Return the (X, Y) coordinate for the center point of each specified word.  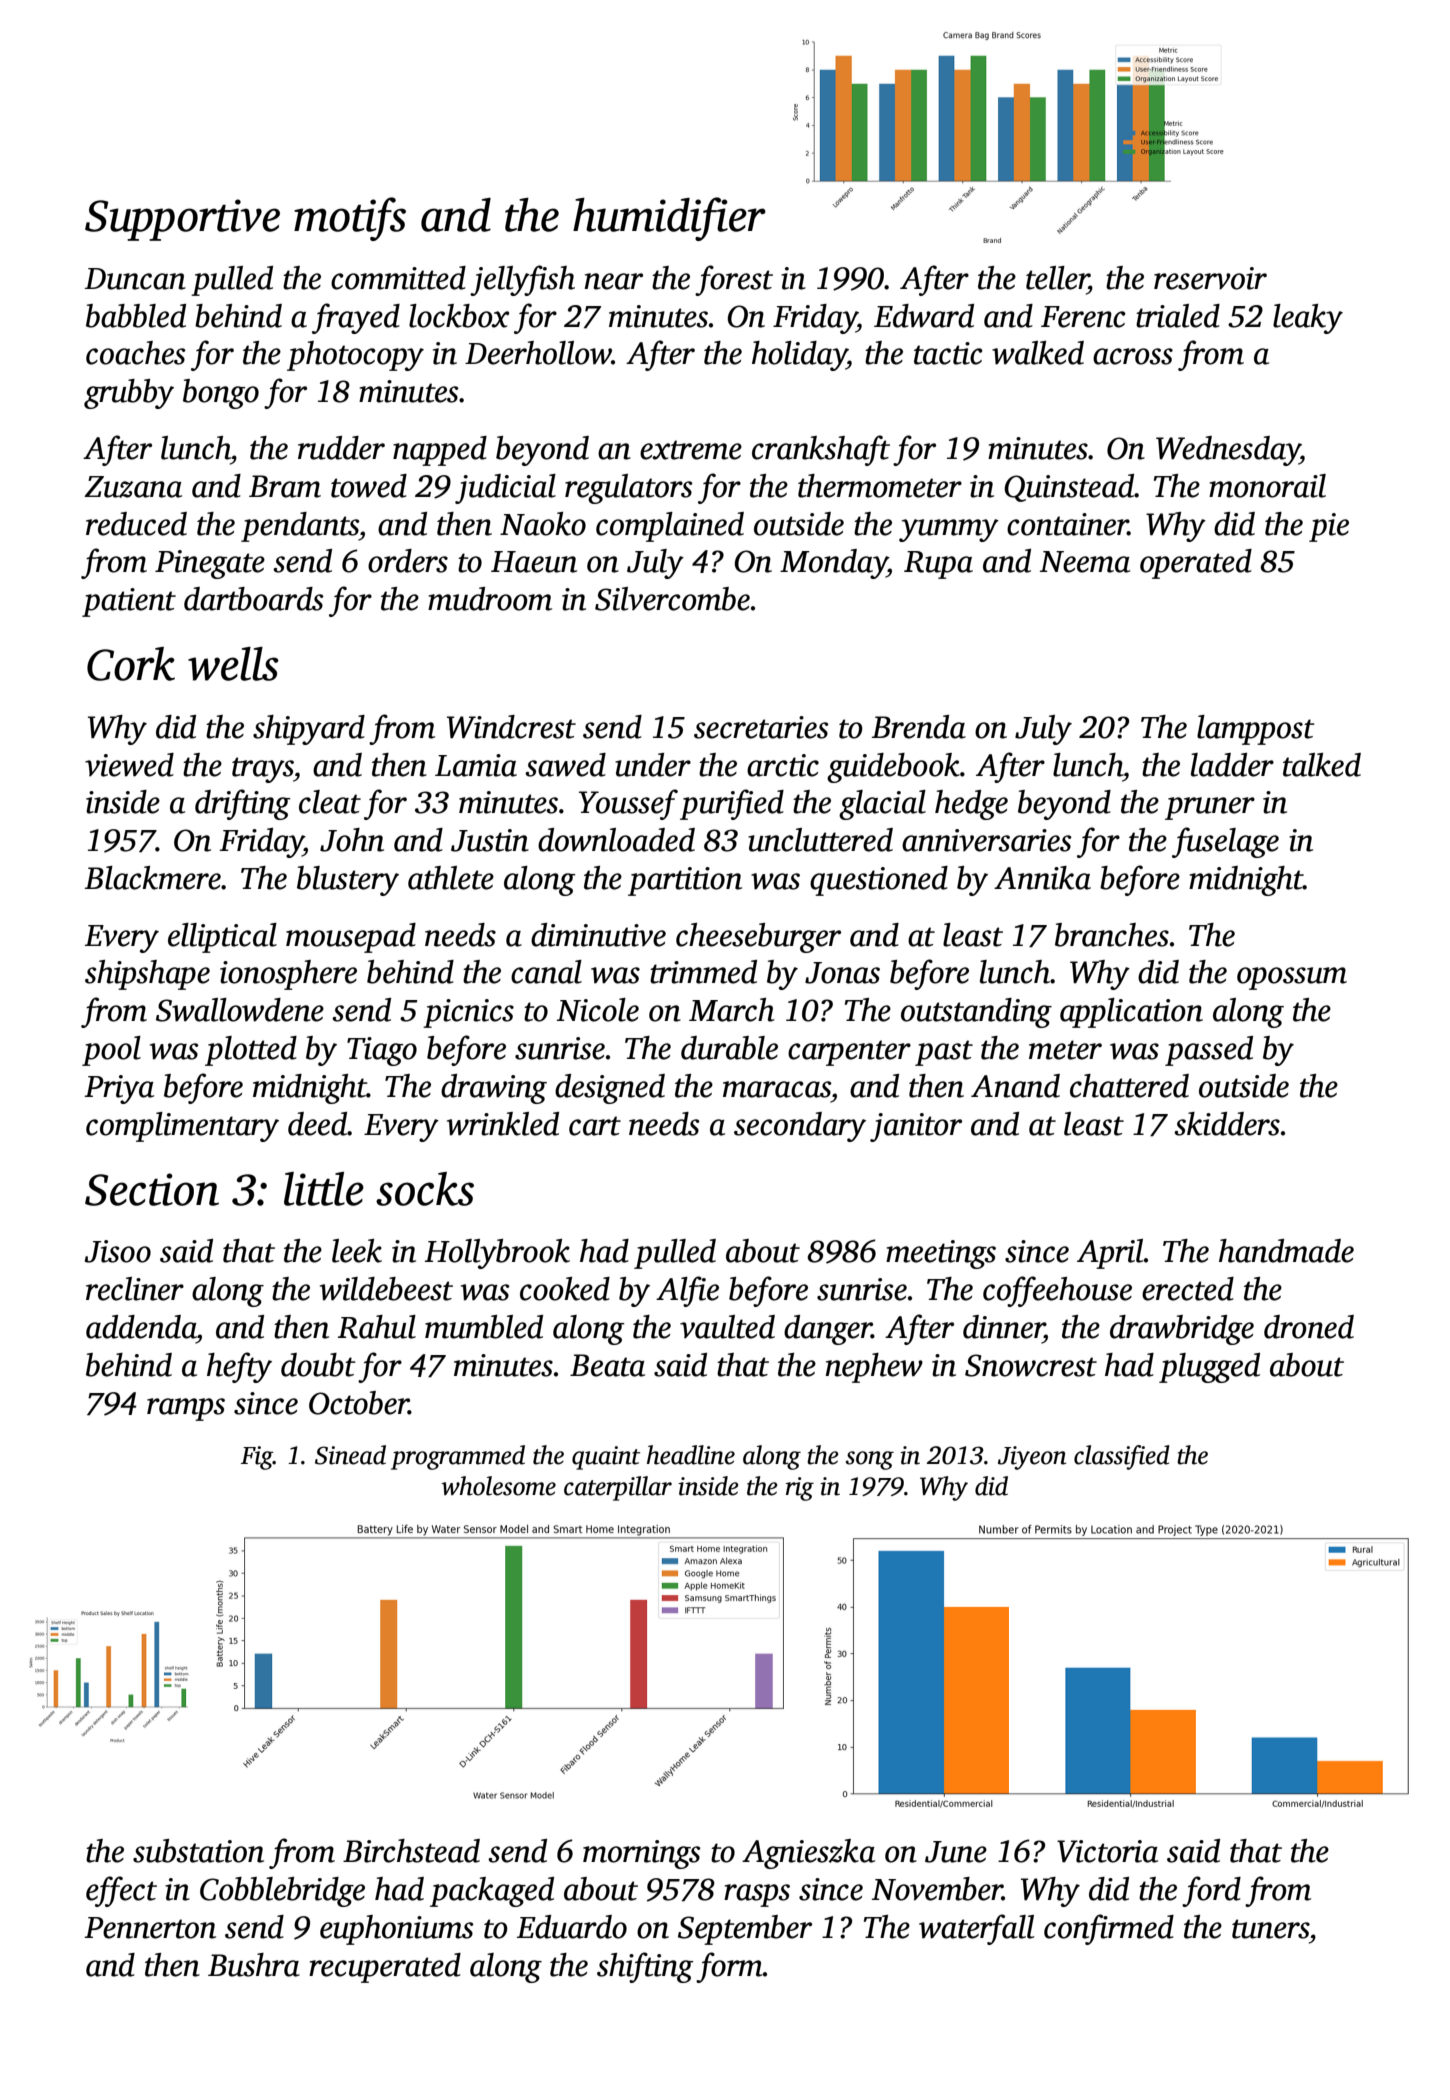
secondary (800, 1127)
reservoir (1210, 278)
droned (1309, 1327)
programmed (458, 1457)
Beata (607, 1365)
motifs (350, 219)
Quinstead (1069, 488)
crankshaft (821, 450)
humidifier (669, 219)
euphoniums (397, 1930)
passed (1209, 1051)
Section (152, 1189)
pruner (1210, 808)
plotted (251, 1051)
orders (408, 561)
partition (685, 881)
